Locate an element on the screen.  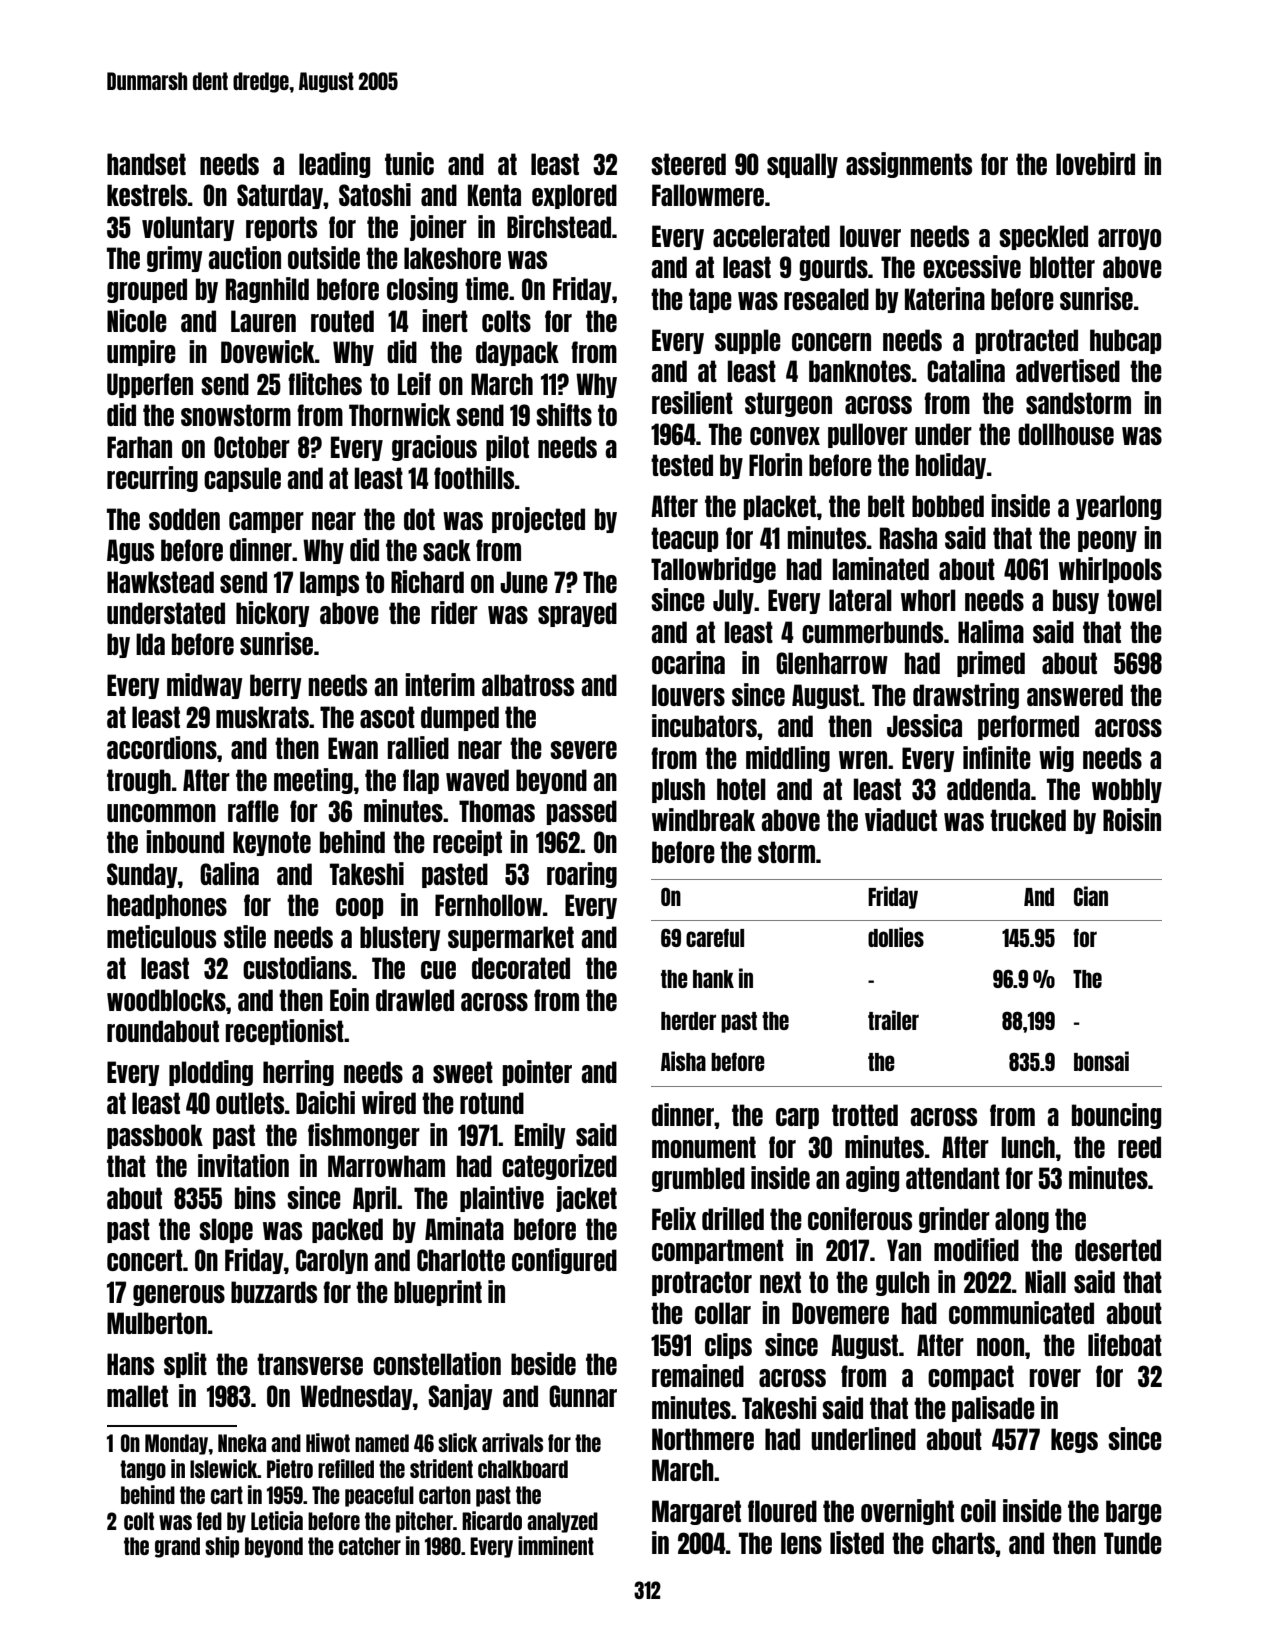
severe is located at coordinates (583, 750).
